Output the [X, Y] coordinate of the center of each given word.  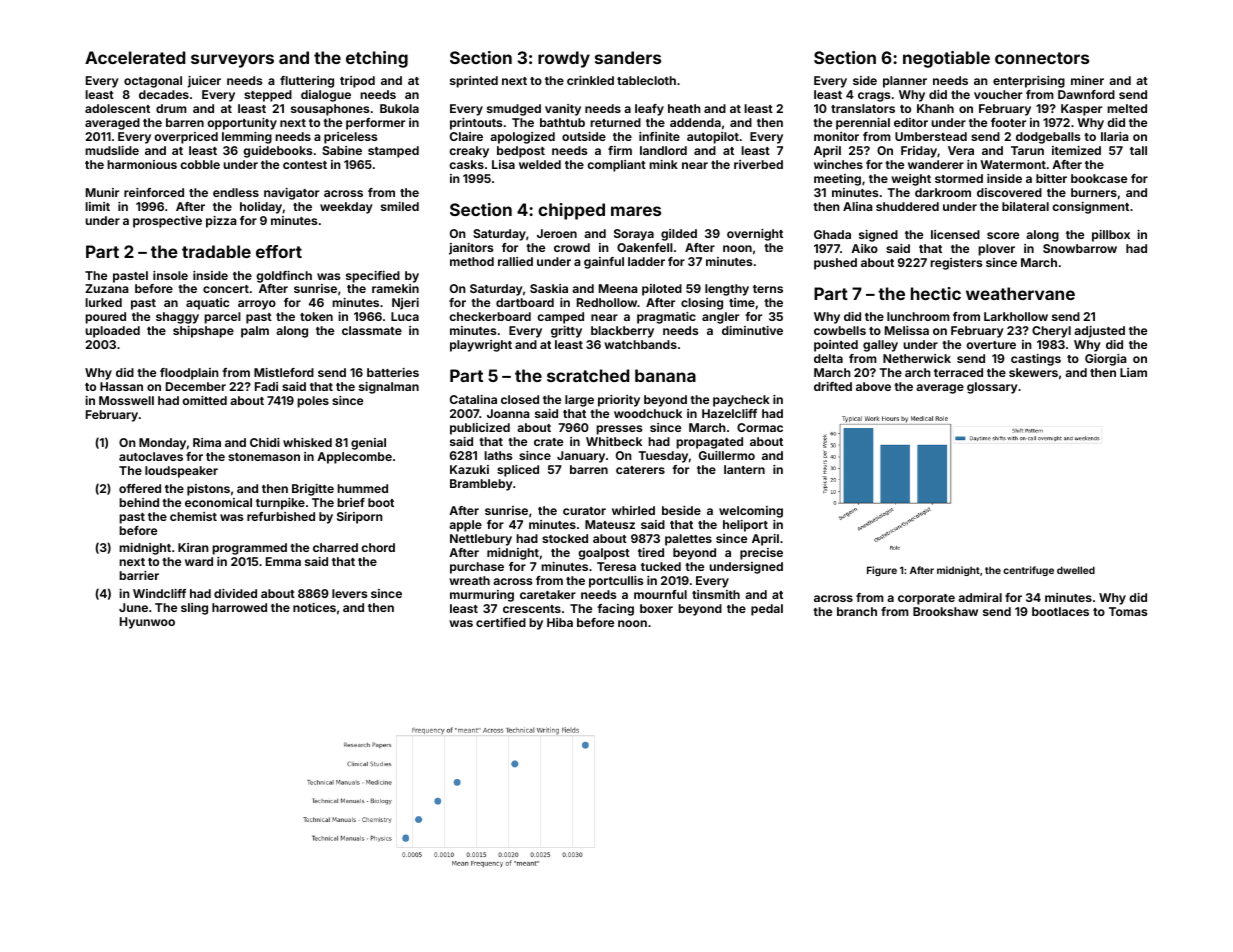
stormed [959, 178]
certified [501, 622]
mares [636, 211]
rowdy [564, 59]
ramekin [395, 288]
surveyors [232, 61]
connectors [1042, 58]
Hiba [560, 622]
